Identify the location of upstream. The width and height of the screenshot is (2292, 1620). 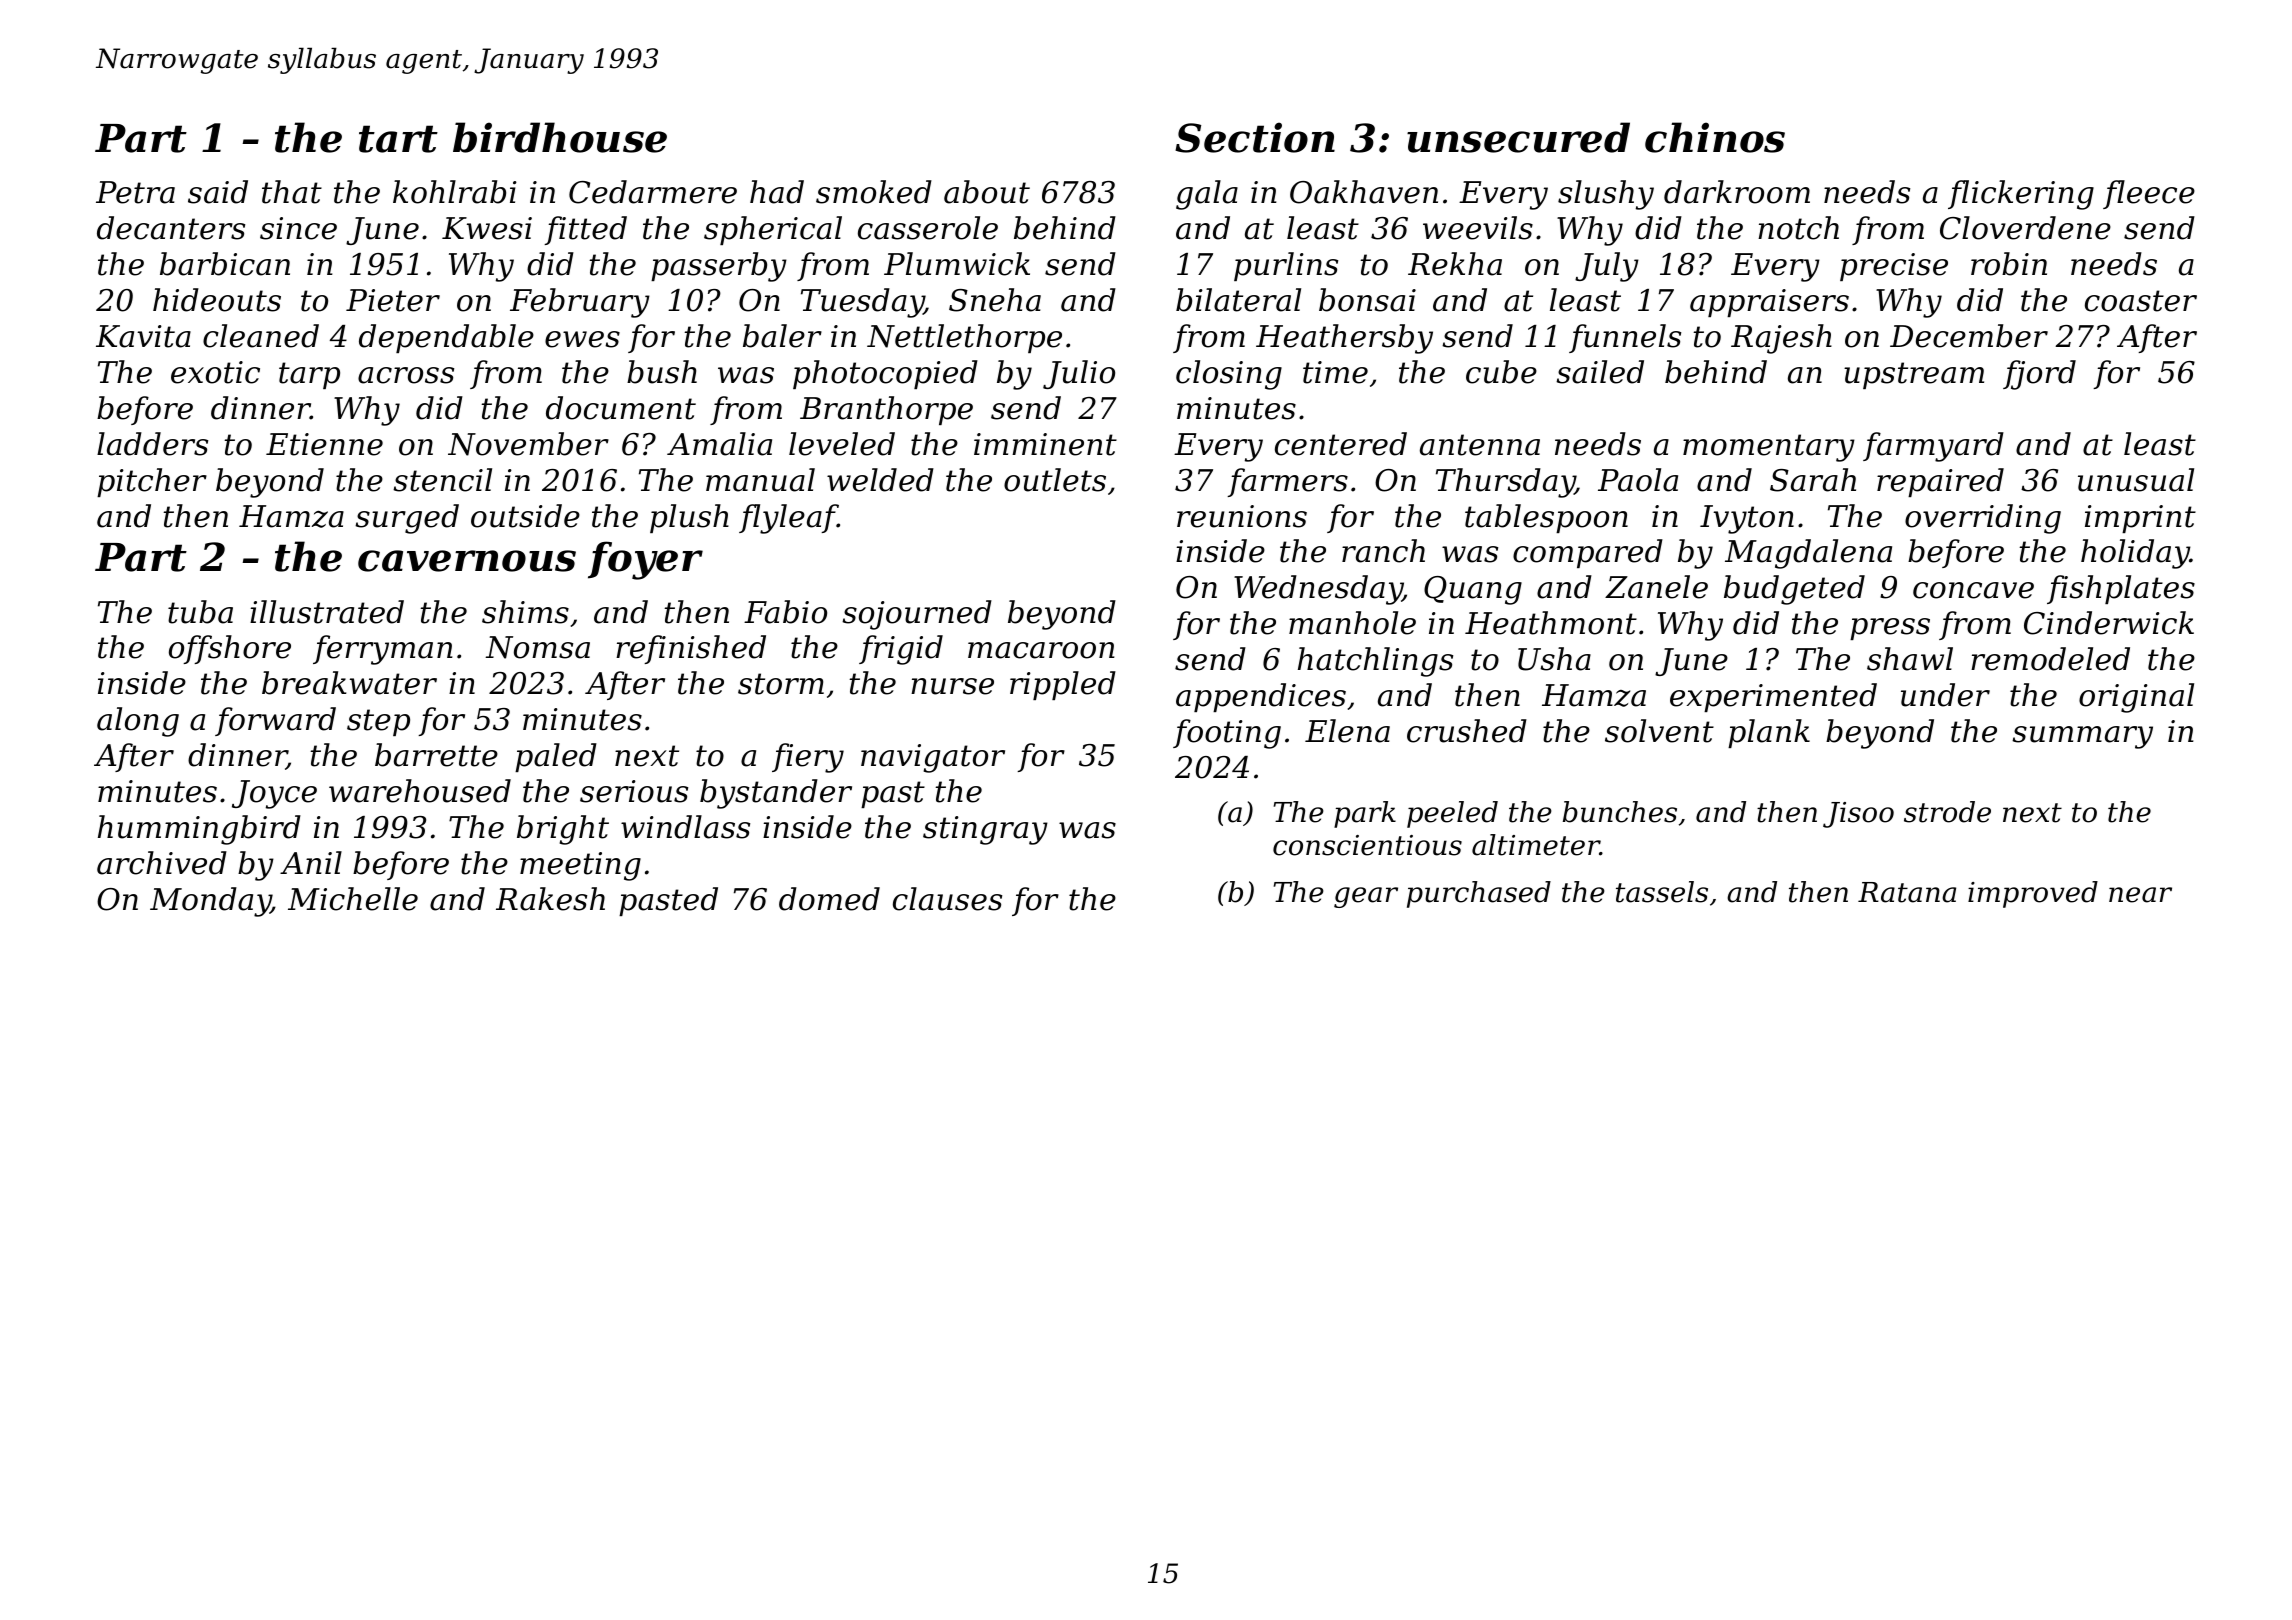
(1914, 375).
